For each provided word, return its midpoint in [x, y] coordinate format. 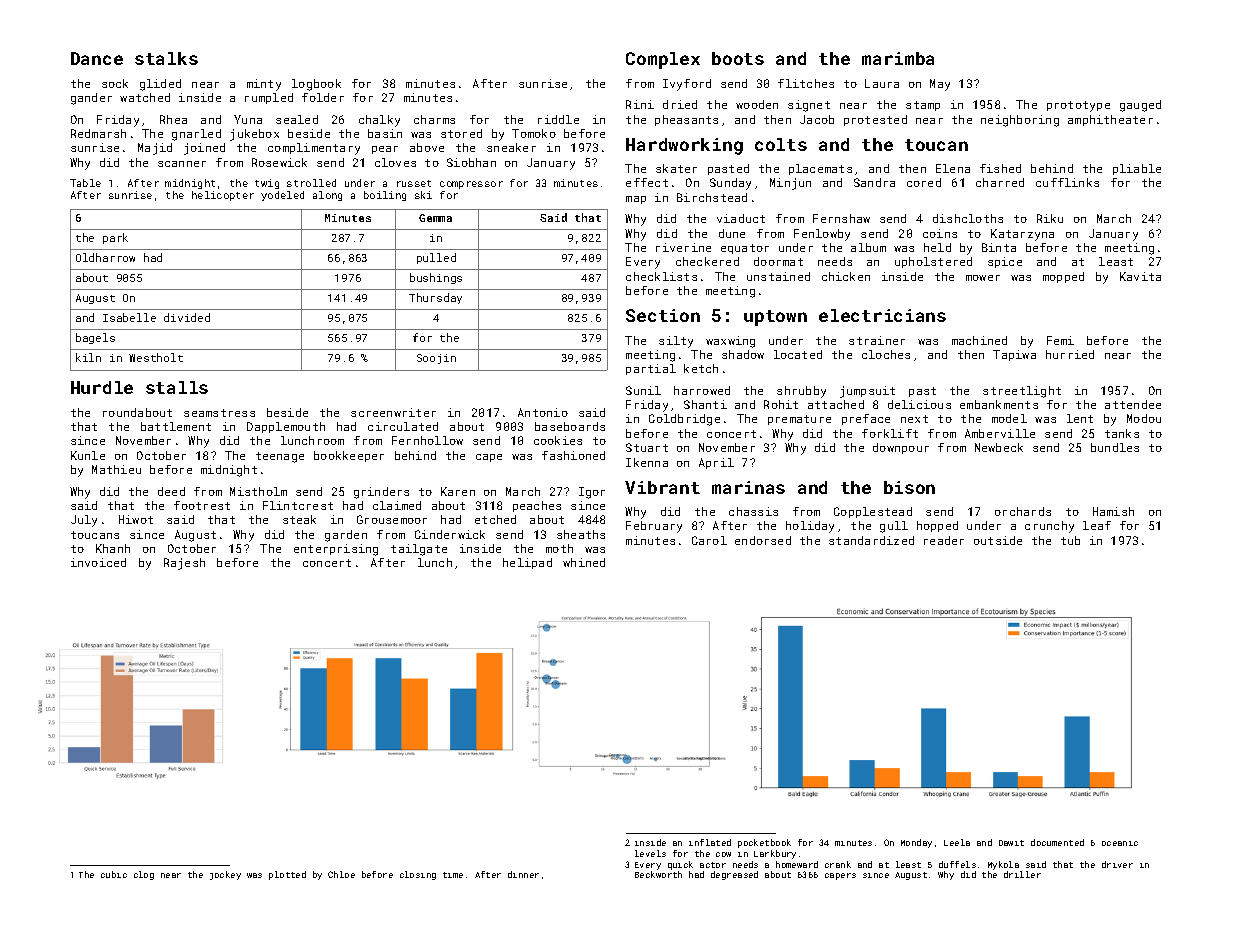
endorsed [763, 540]
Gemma [435, 218]
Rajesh [184, 564]
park [115, 238]
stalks [166, 58]
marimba [898, 58]
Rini [640, 104]
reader [944, 540]
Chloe [341, 874]
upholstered [933, 262]
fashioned [573, 455]
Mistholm [258, 491]
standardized [871, 540]
